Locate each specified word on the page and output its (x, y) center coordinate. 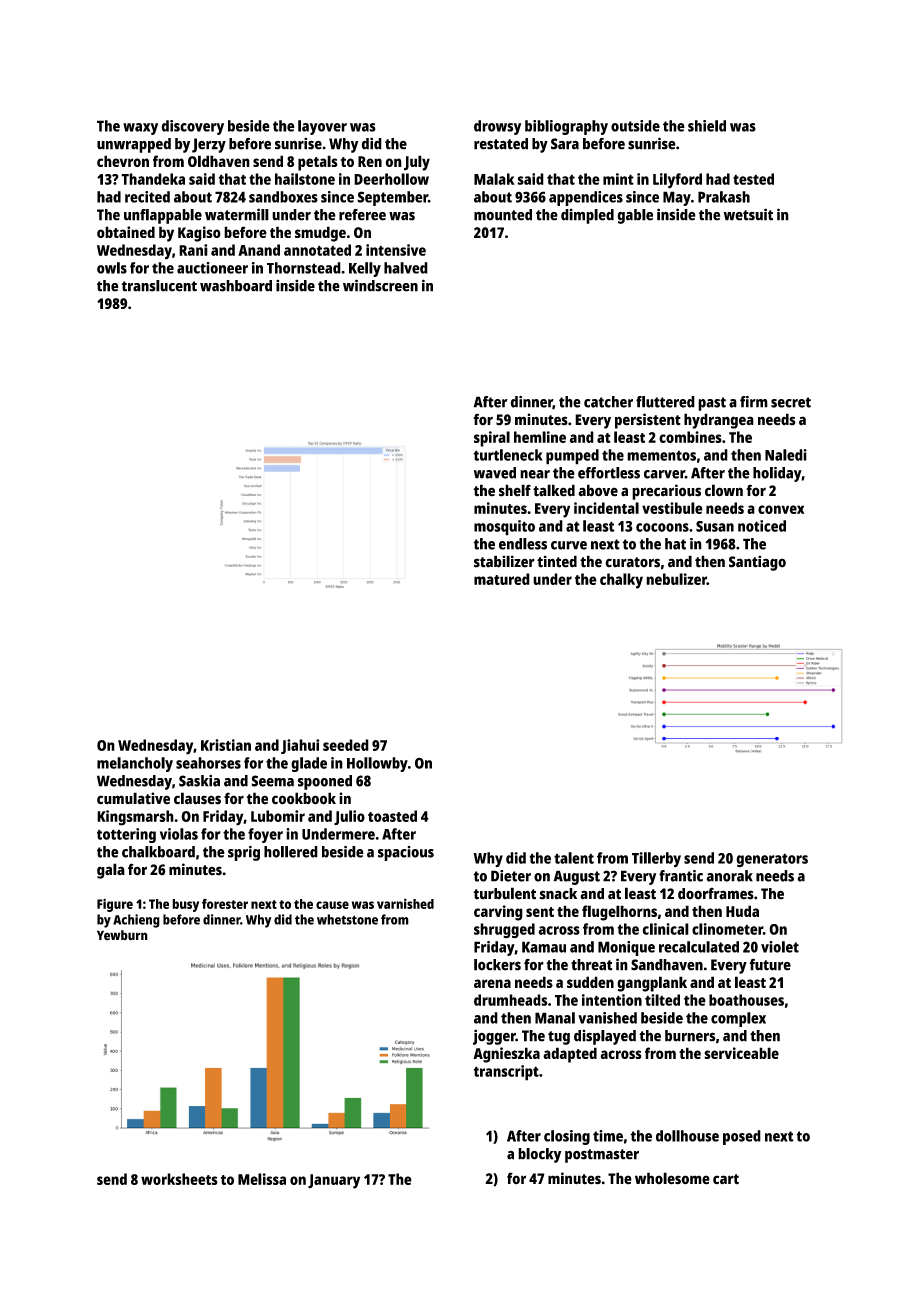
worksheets (179, 1179)
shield (707, 126)
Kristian (226, 745)
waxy (140, 129)
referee (362, 215)
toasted (392, 816)
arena (492, 983)
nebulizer (676, 579)
